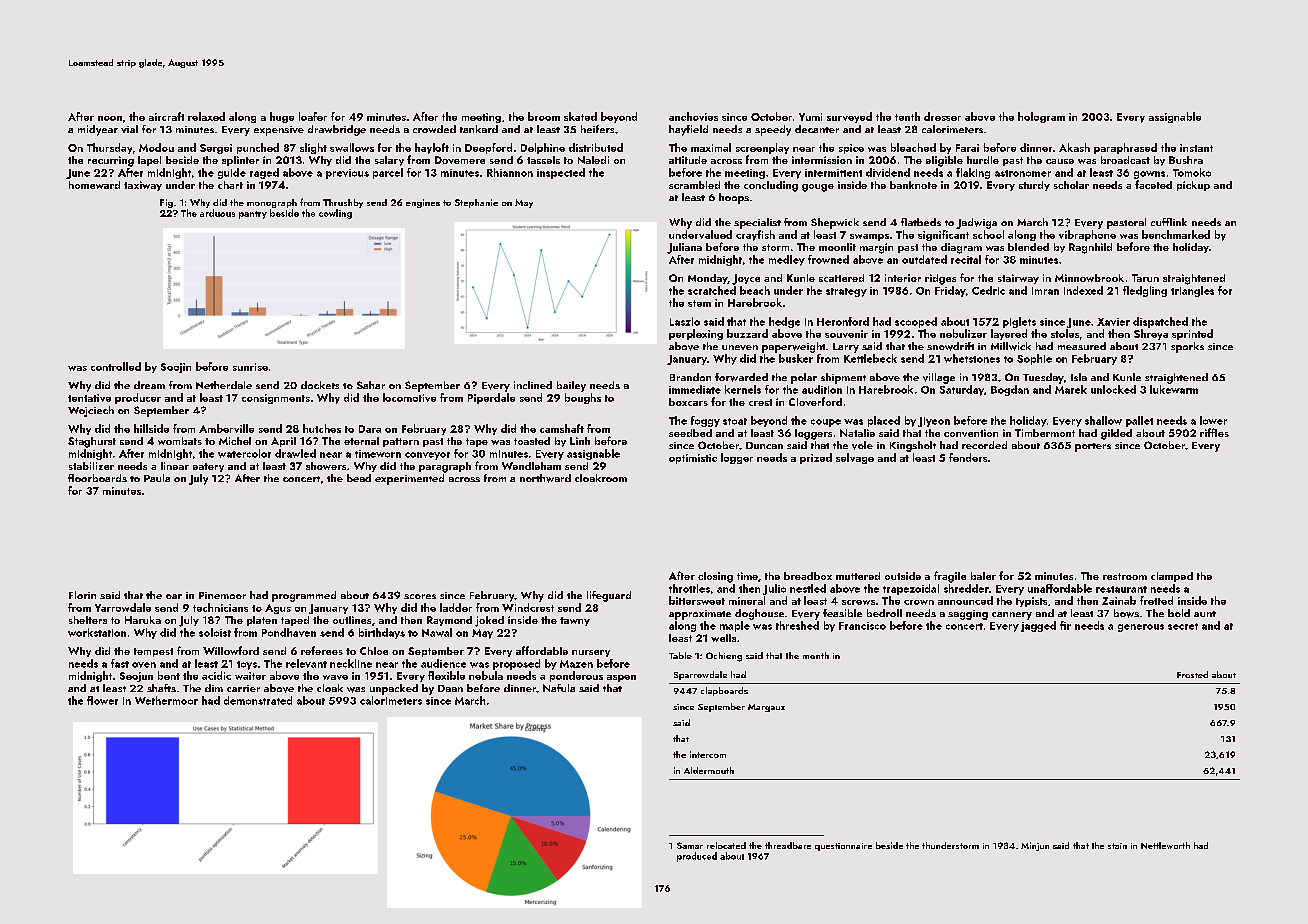 This image has height=924, width=1308. Describe the element at coordinates (1065, 625) in the image. I see `fir` at that location.
